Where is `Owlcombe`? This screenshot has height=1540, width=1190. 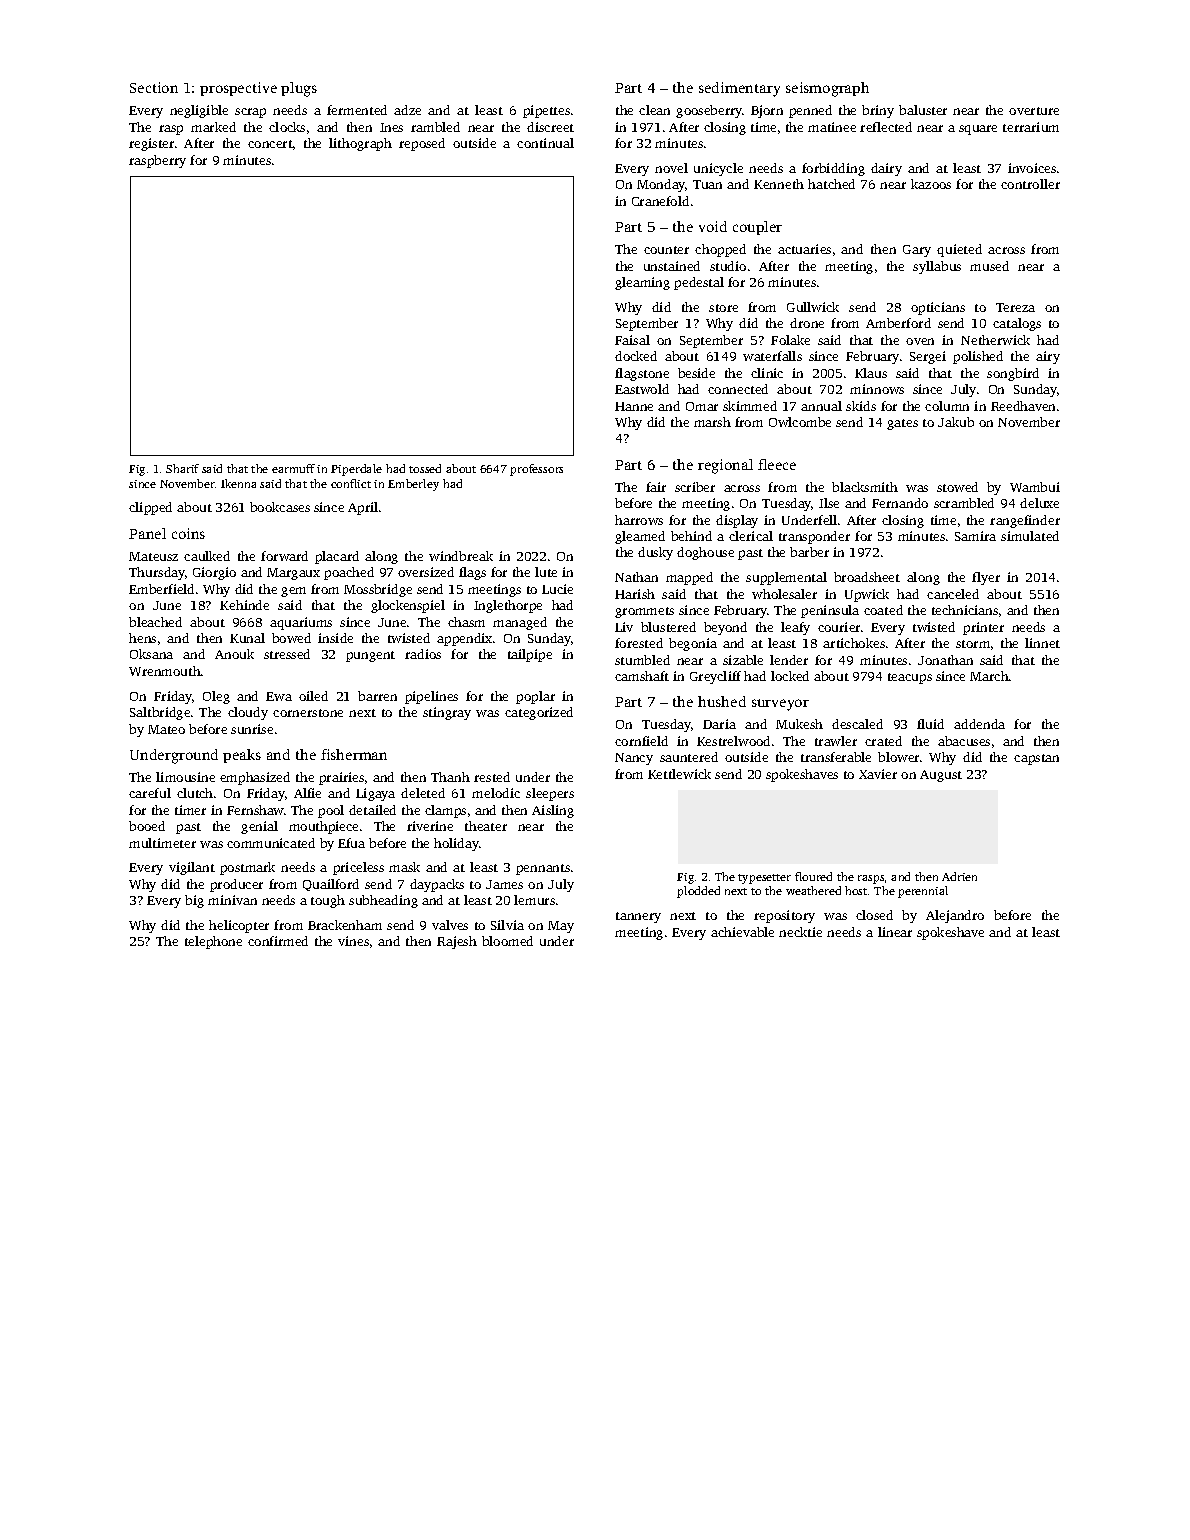
Owlcombe is located at coordinates (800, 422).
